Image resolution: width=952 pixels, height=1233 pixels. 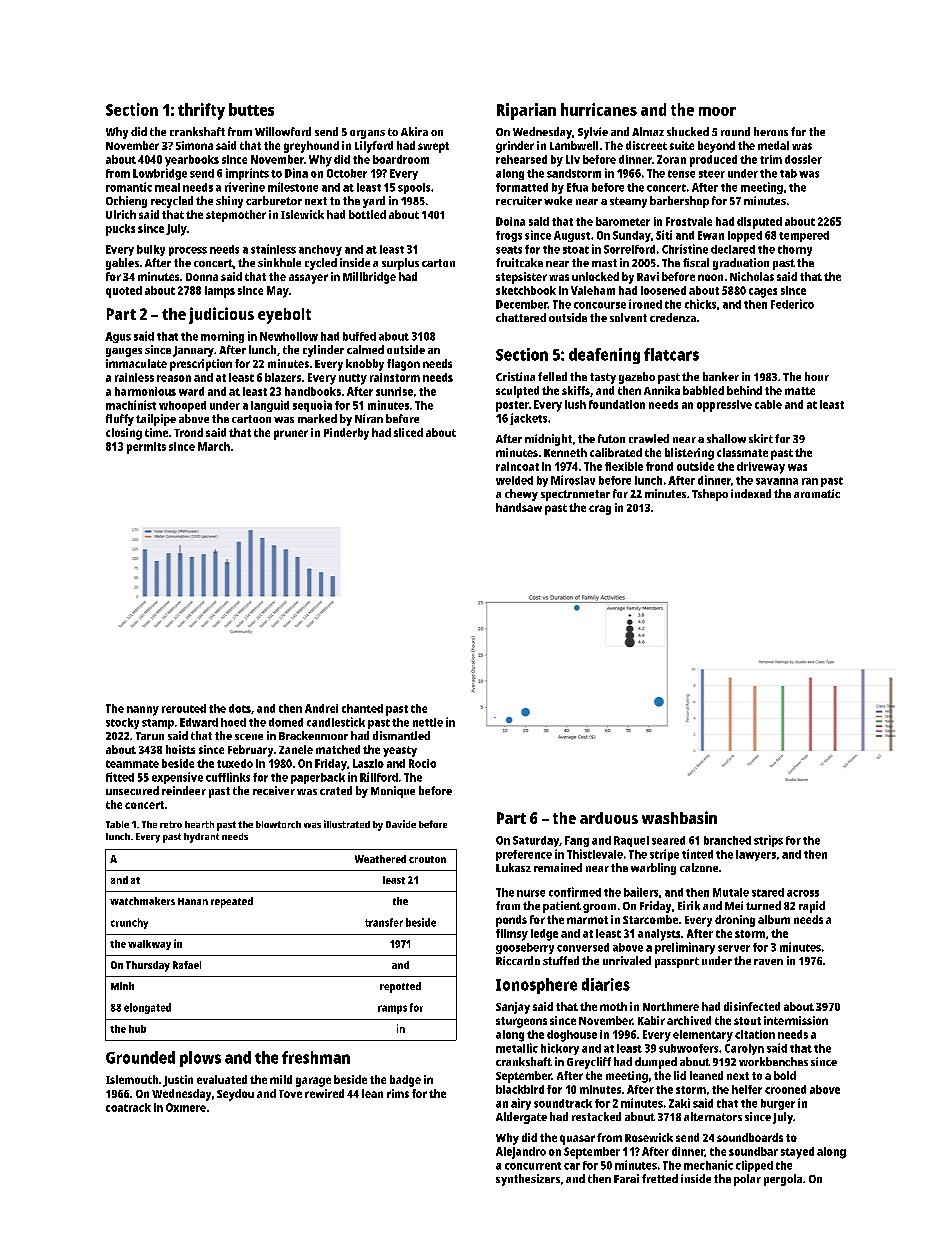 I want to click on shucked, so click(x=688, y=131).
